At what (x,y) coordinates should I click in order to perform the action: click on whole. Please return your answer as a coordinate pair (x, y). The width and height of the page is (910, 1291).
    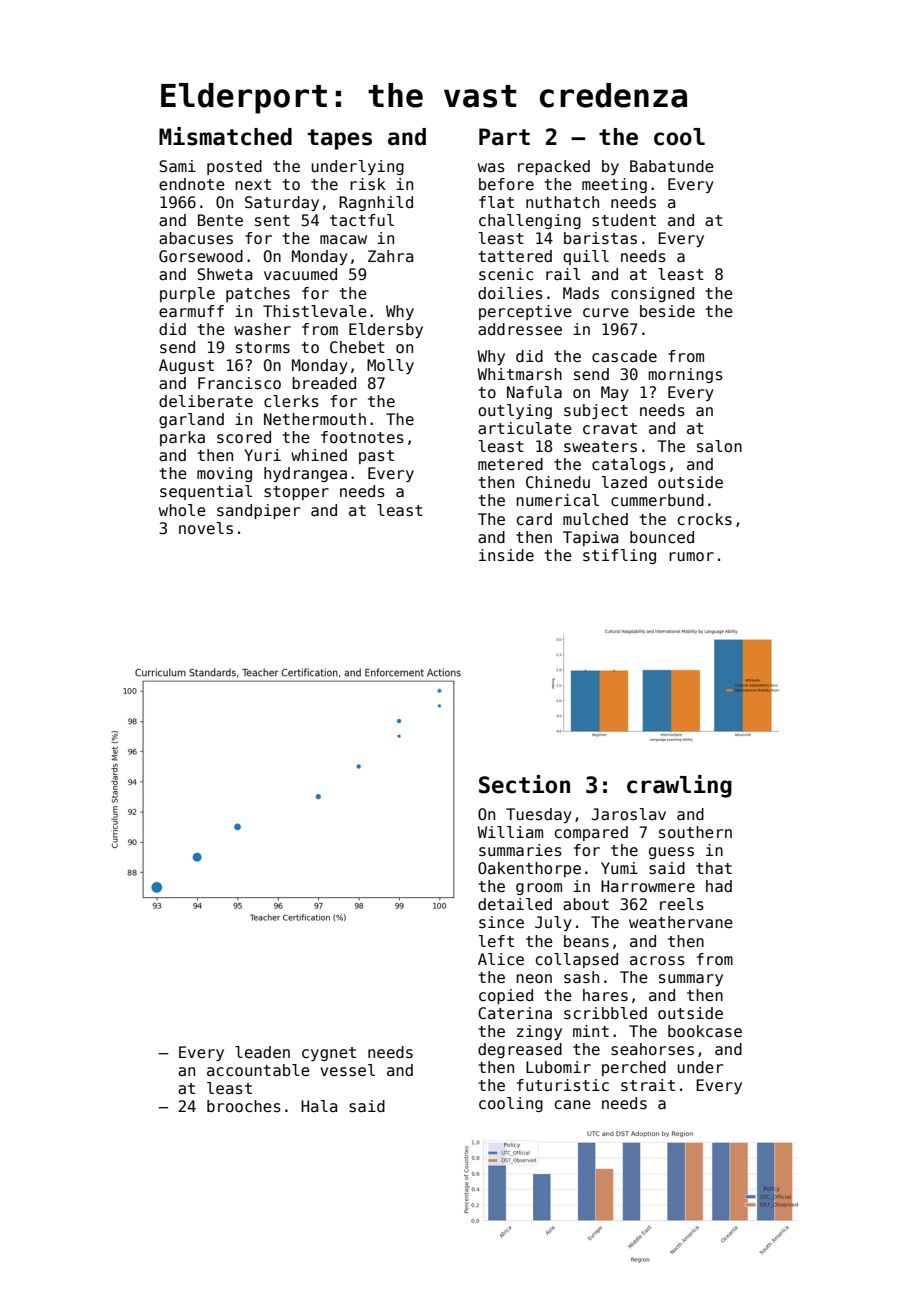
    Looking at the image, I should click on (182, 510).
